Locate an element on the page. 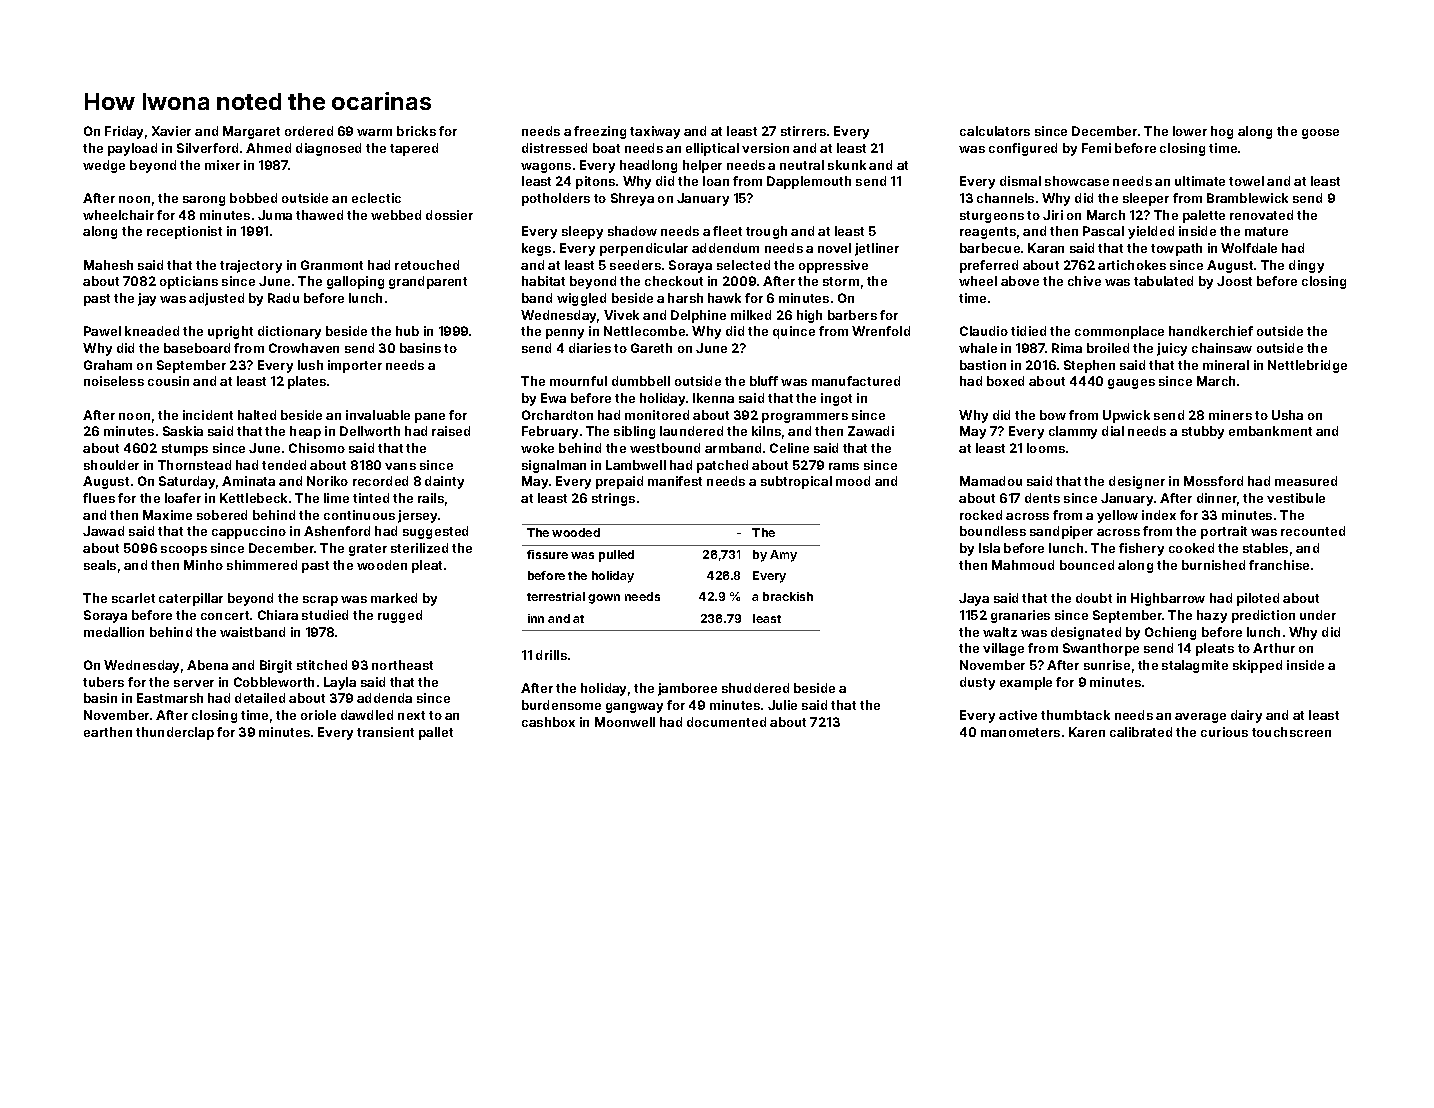 This page has height=1108, width=1434. Nettlecombe is located at coordinates (644, 331).
